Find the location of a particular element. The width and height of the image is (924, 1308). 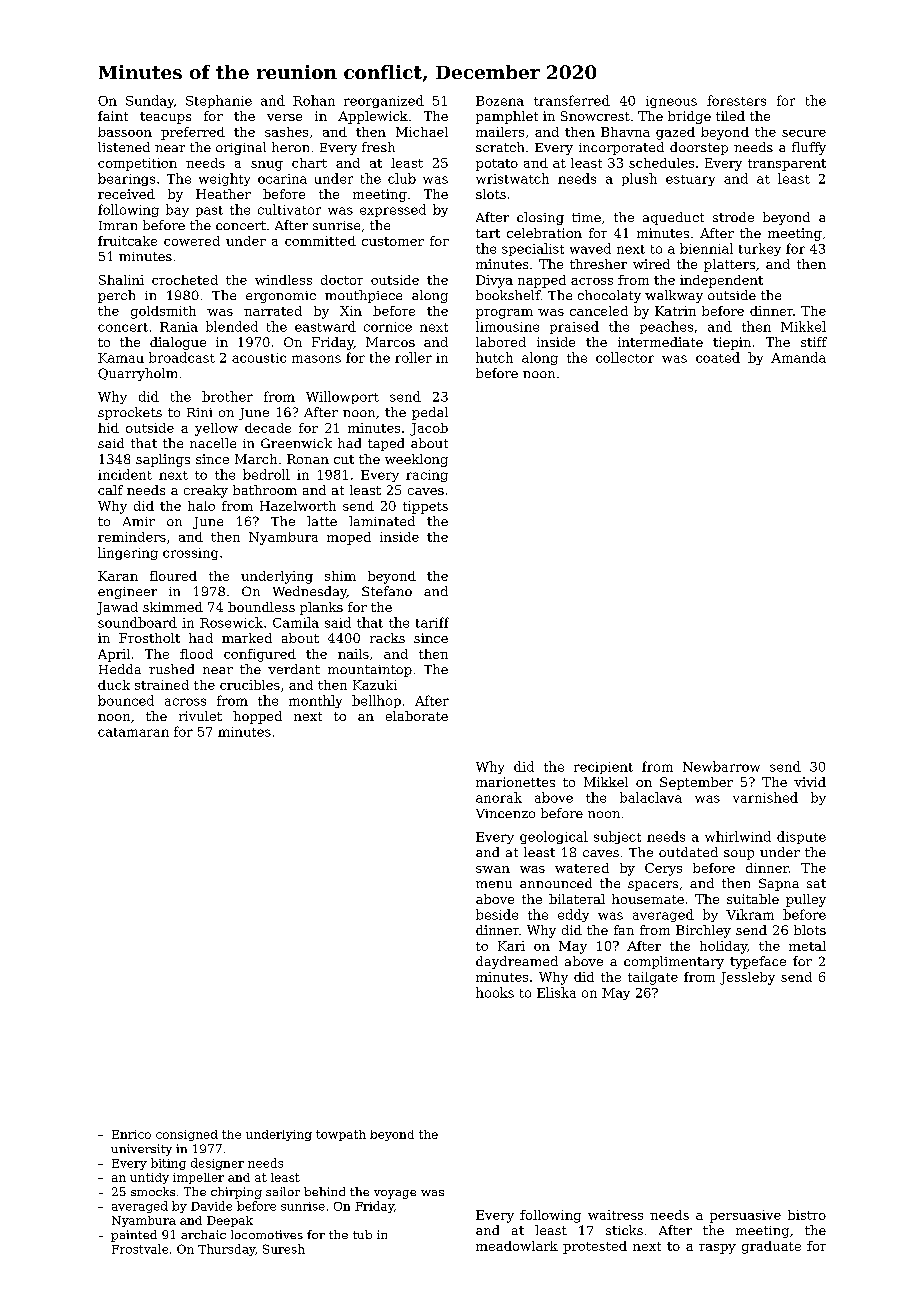

metal is located at coordinates (807, 946).
